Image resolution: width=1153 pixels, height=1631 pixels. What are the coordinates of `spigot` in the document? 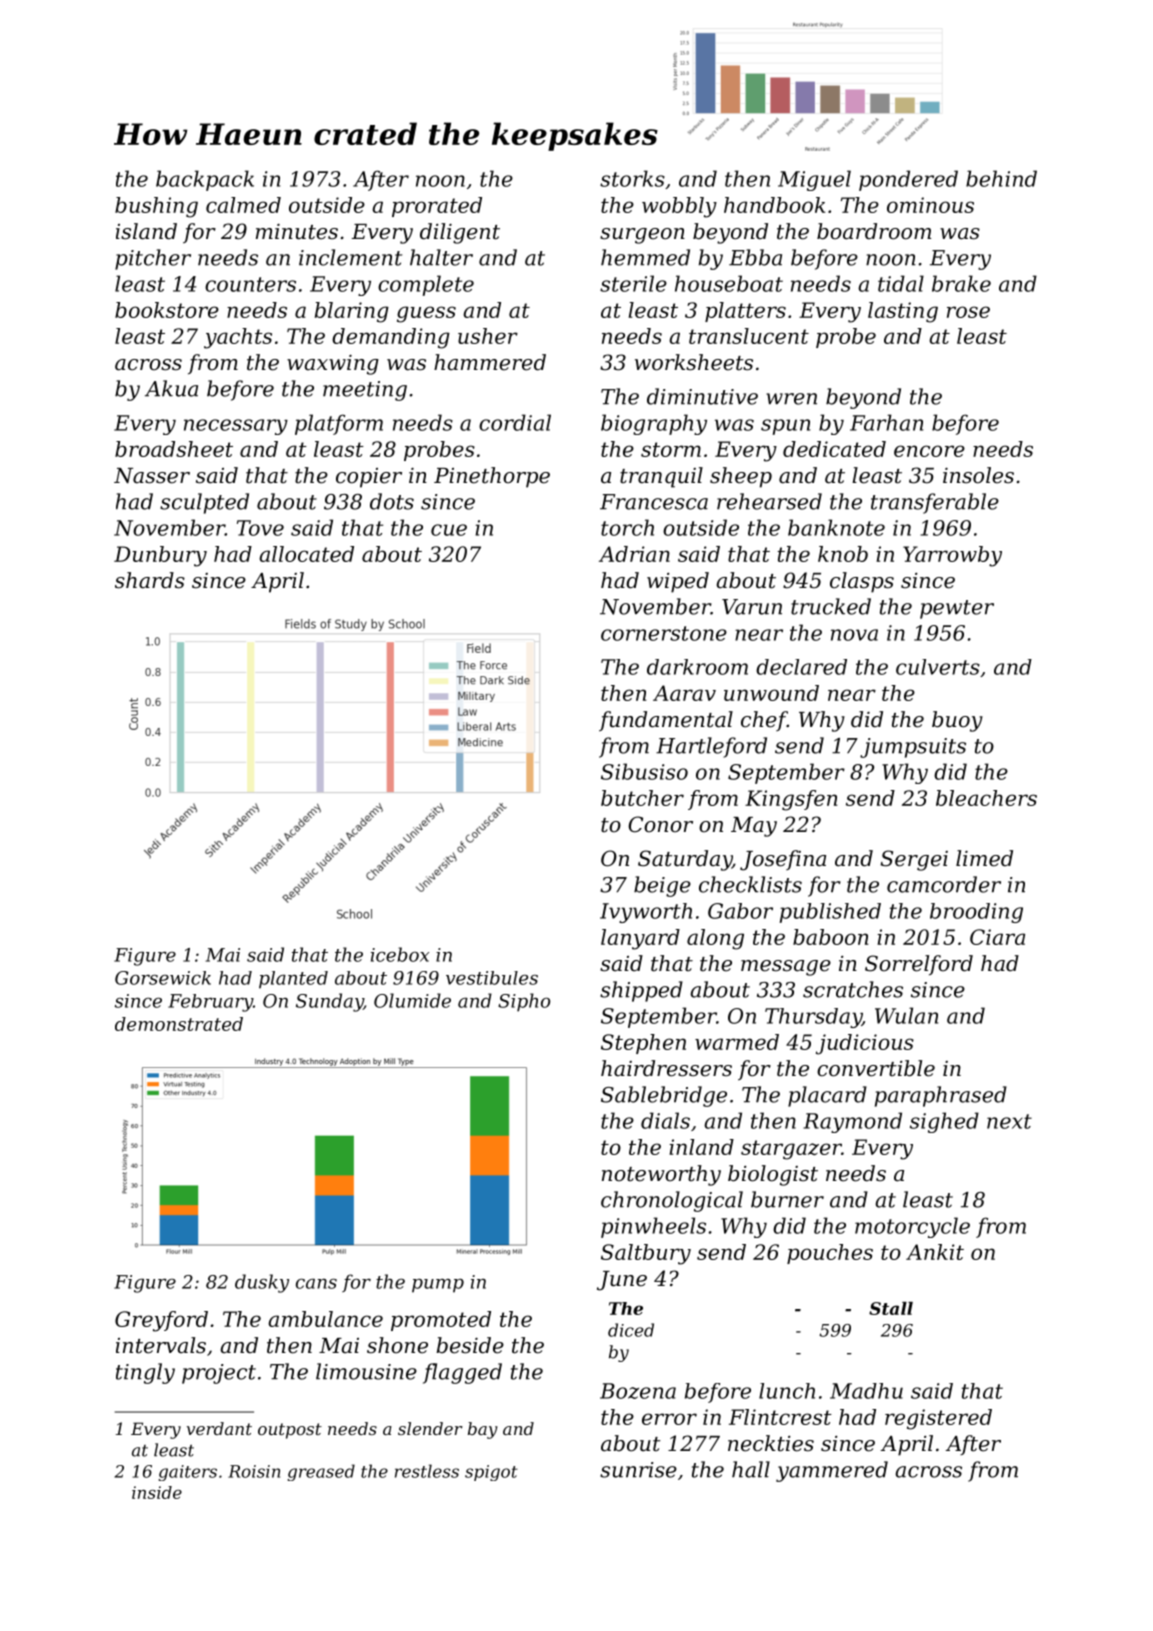 It's located at (491, 1473).
